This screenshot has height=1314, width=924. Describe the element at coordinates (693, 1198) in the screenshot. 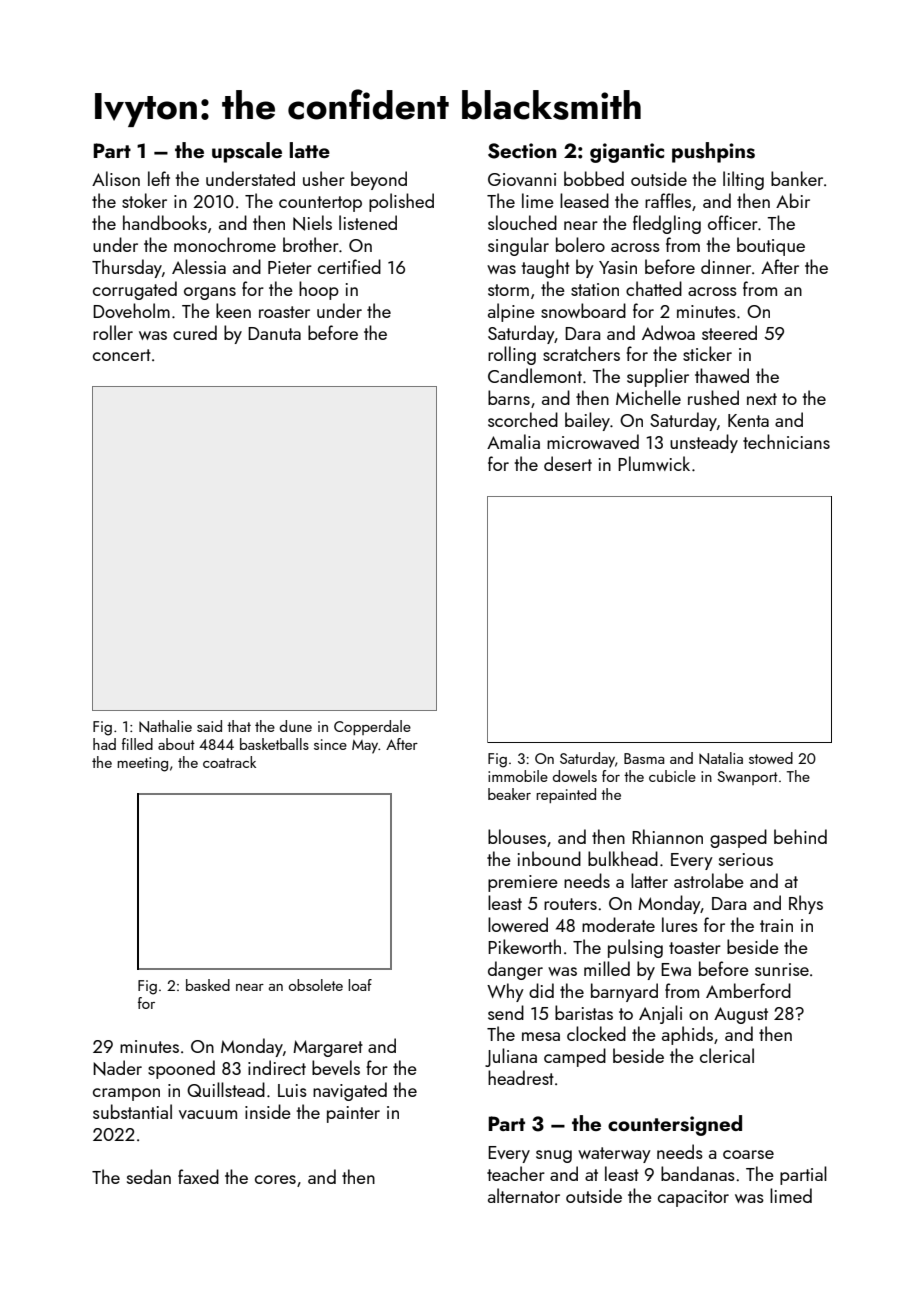

I see `capacitor` at that location.
